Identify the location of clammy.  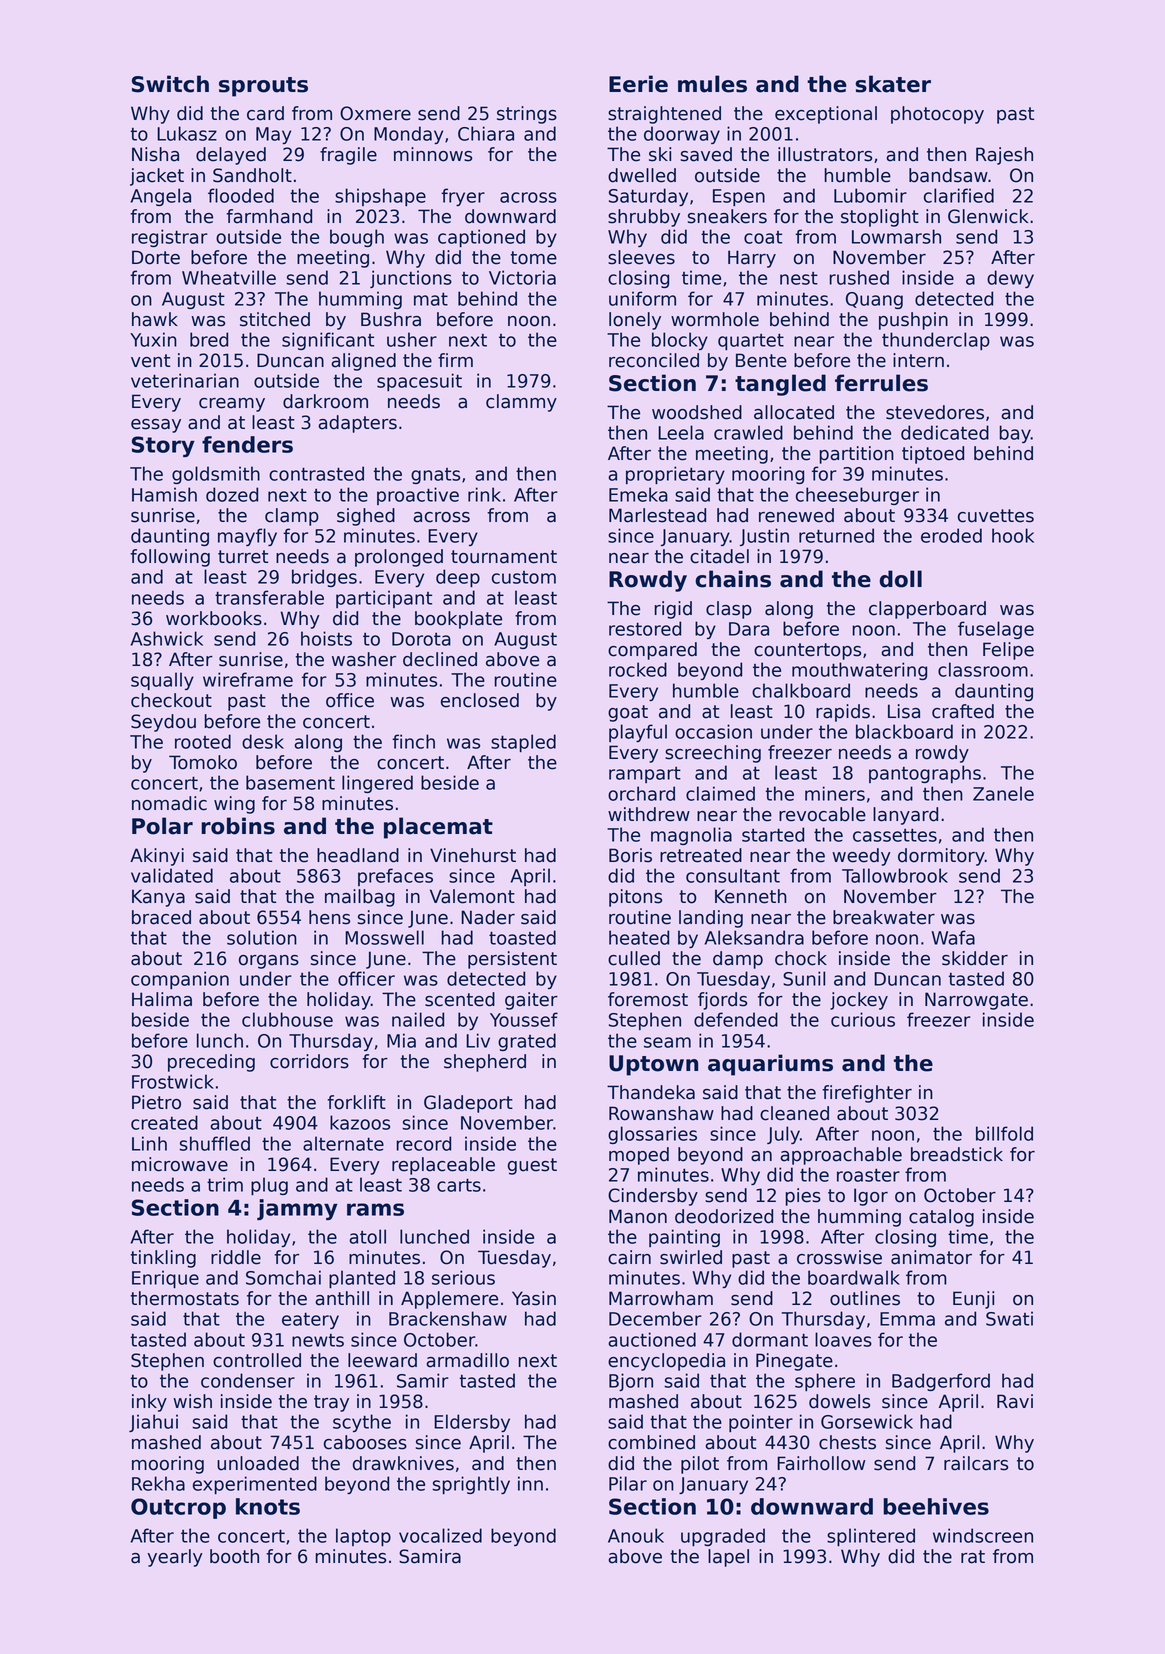
(521, 403).
